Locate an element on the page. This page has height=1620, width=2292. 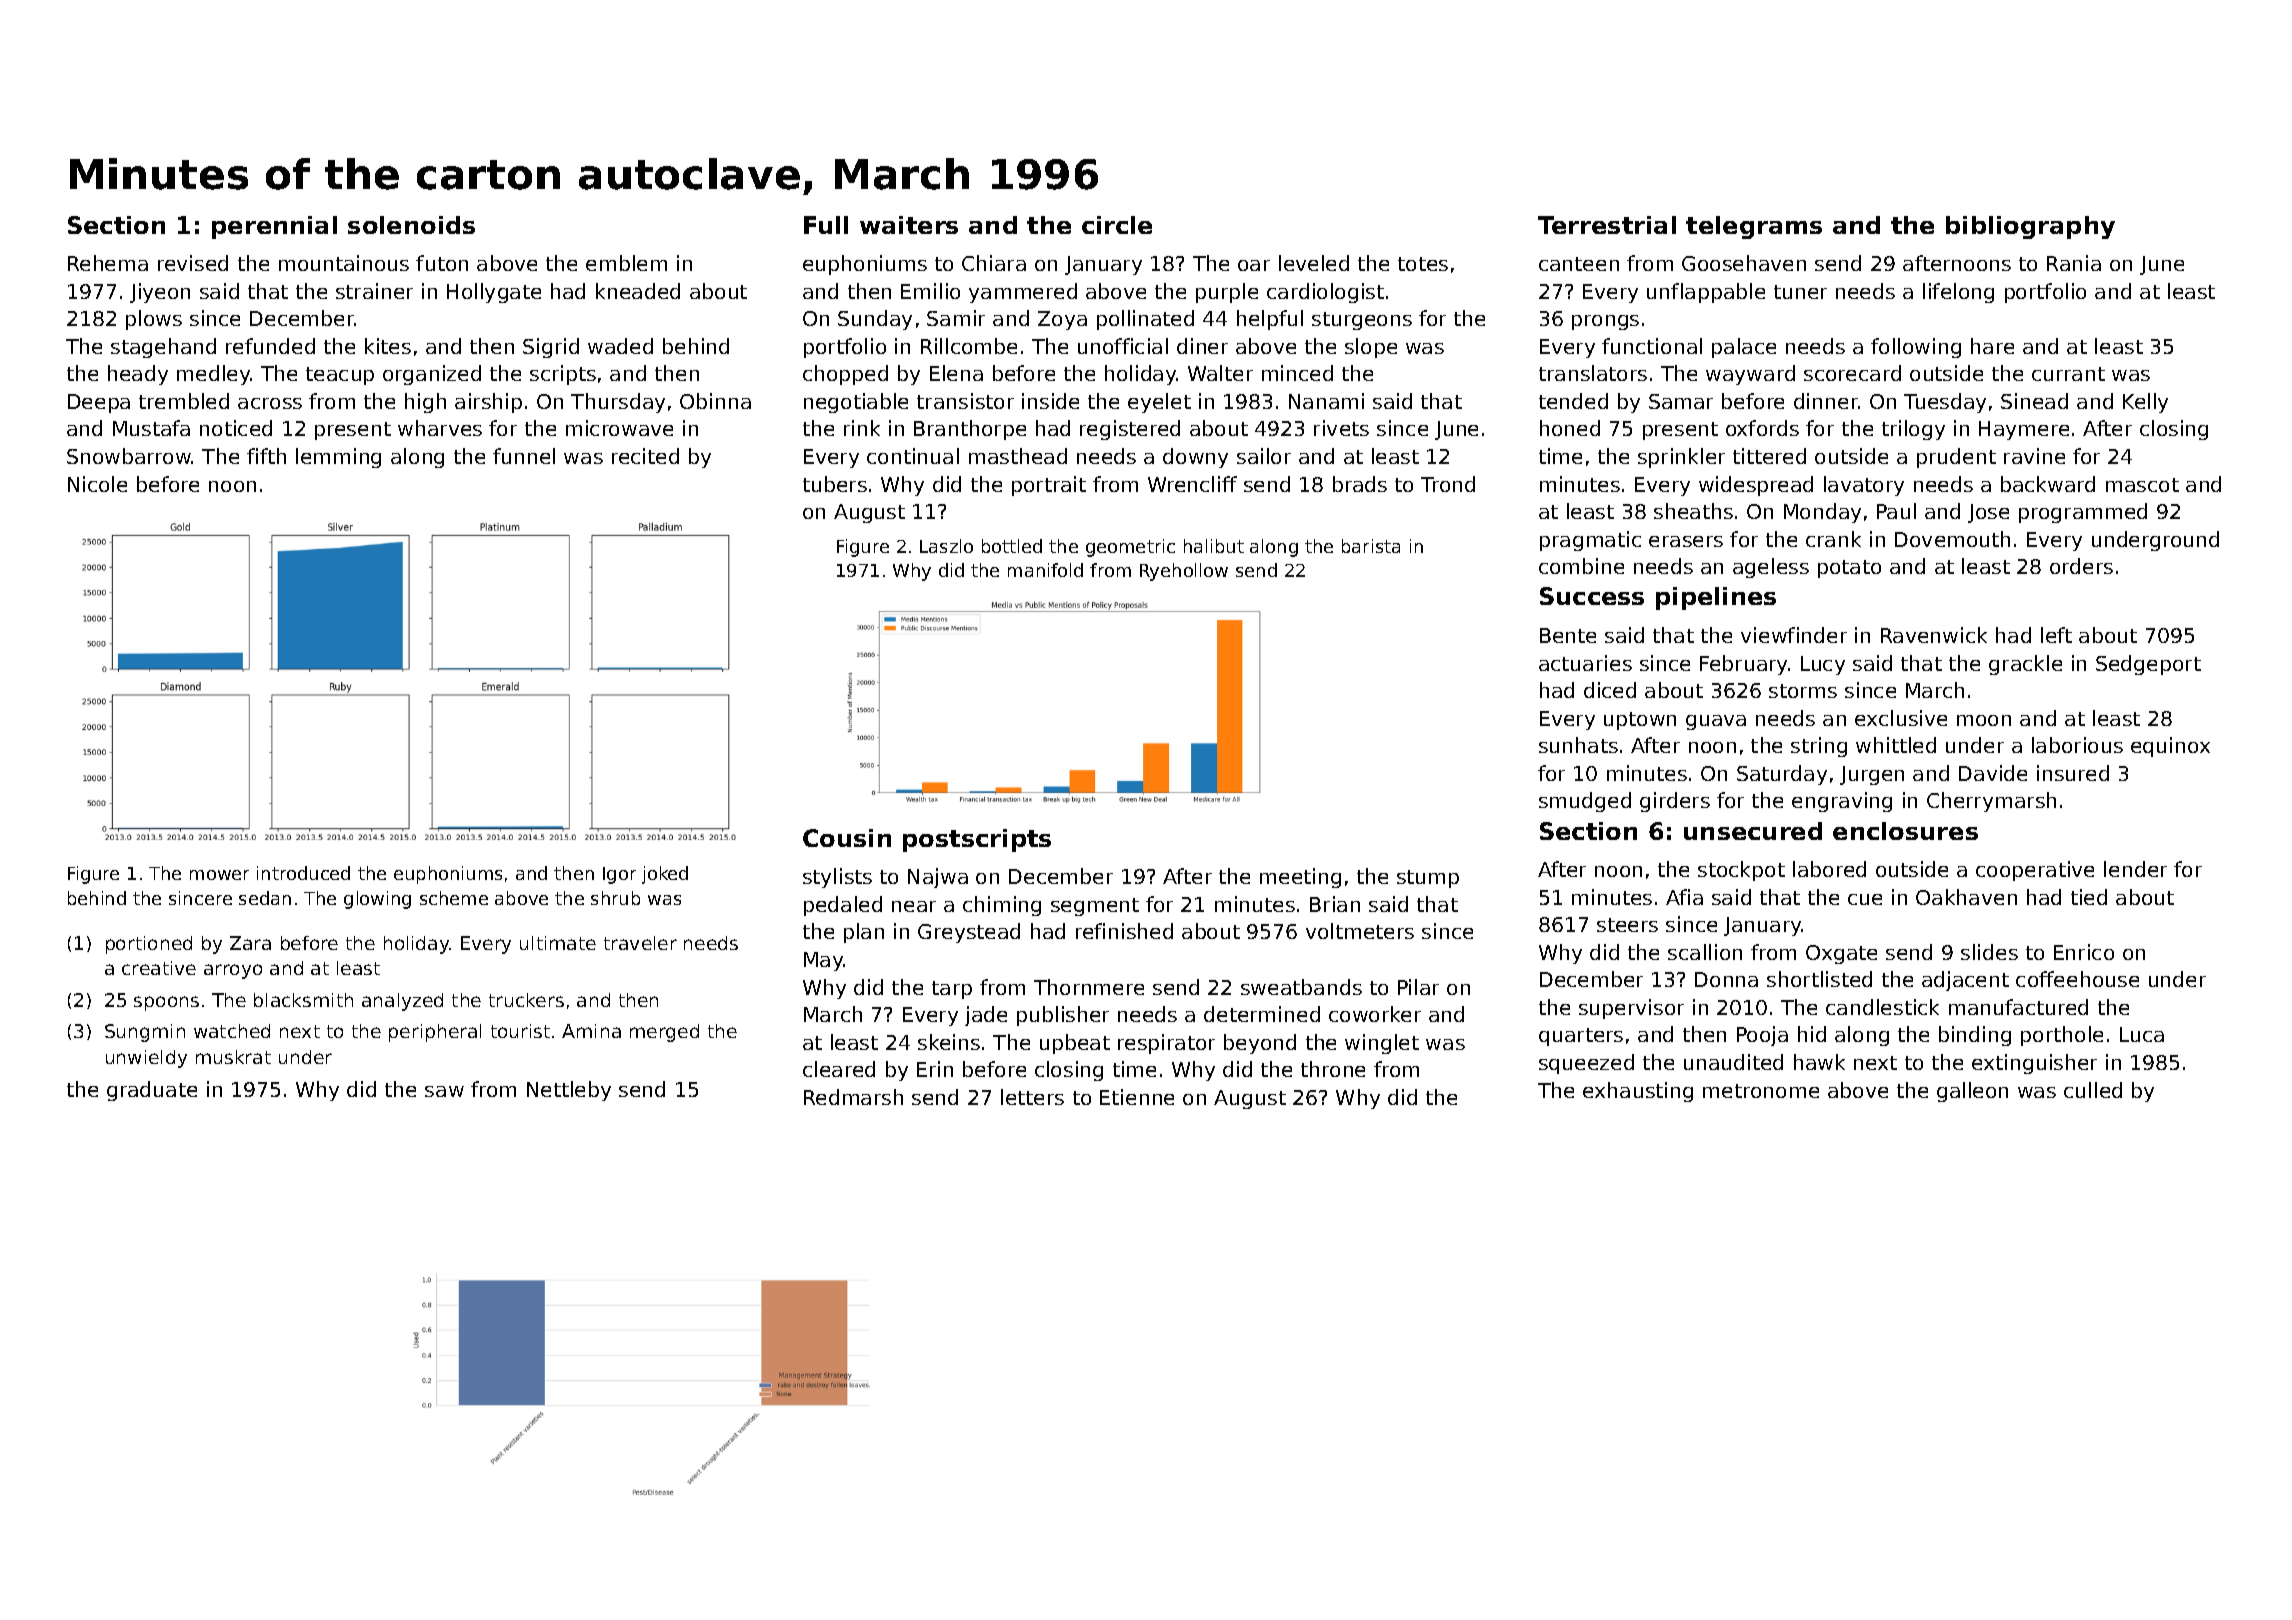
circle is located at coordinates (1117, 225).
